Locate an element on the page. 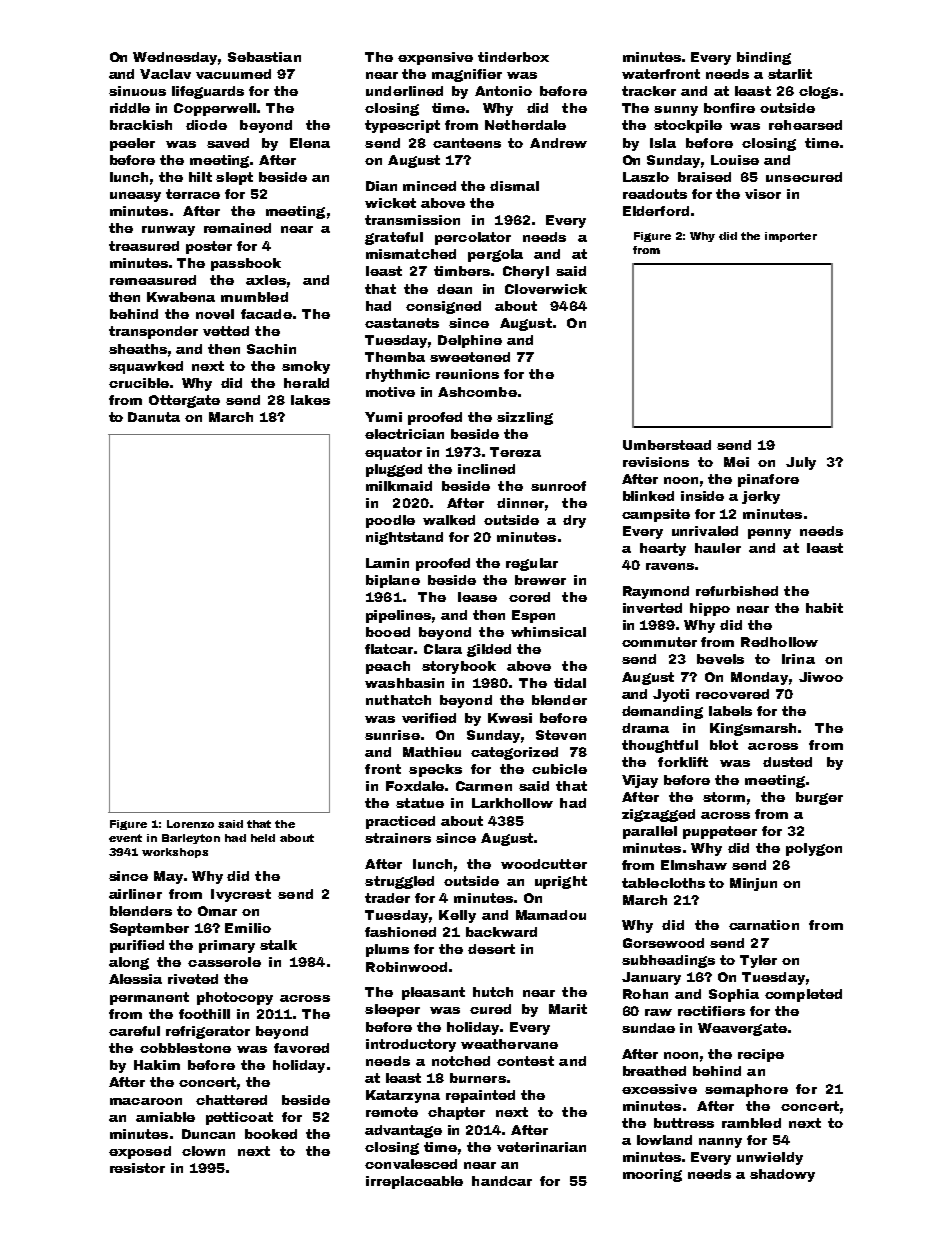 The height and width of the document is (1233, 952). saved is located at coordinates (228, 143).
